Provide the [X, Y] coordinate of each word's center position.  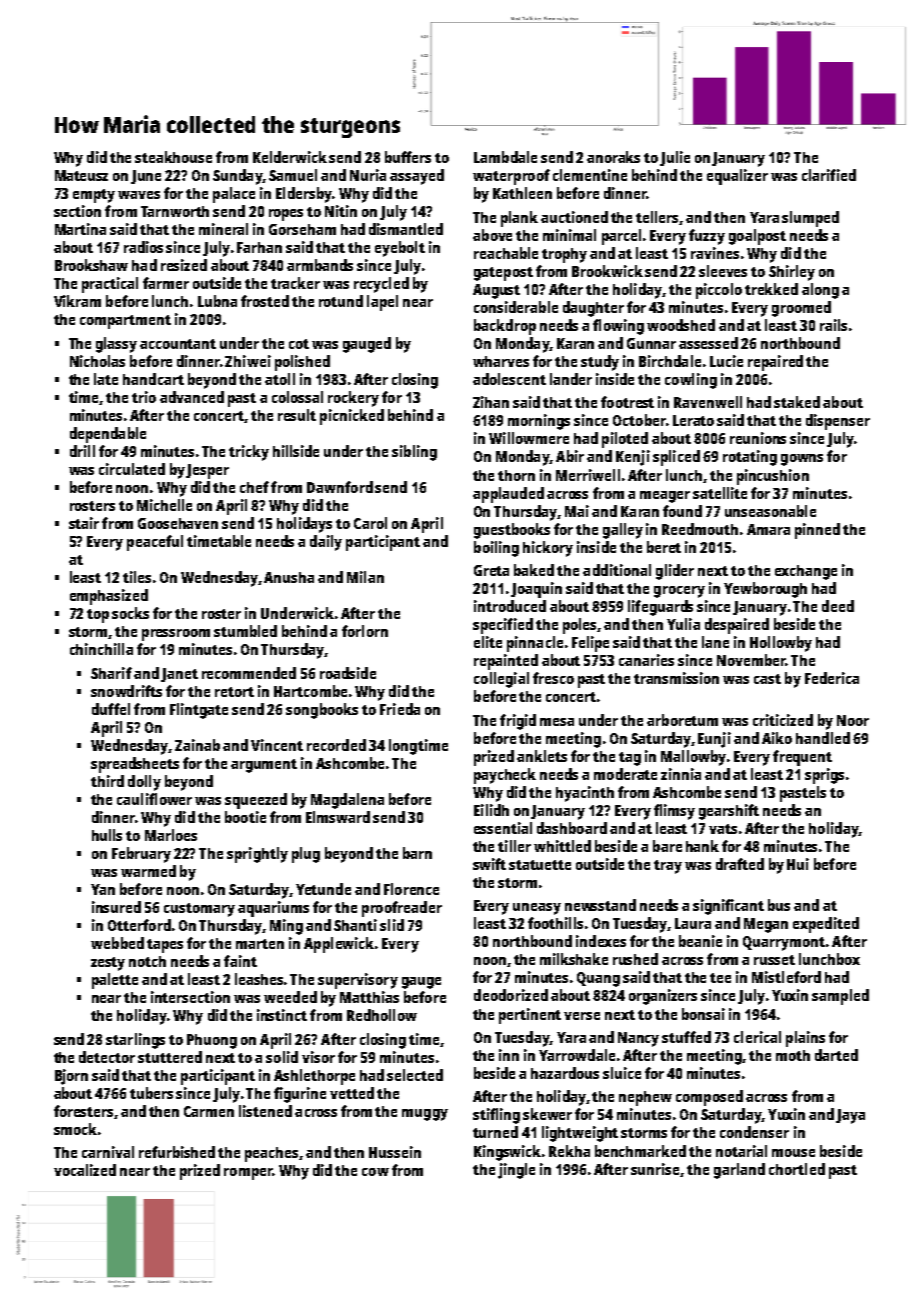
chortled [797, 1169]
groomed [801, 309]
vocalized [85, 1170]
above [492, 235]
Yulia [683, 624]
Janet [179, 675]
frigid [518, 722]
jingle [516, 1171]
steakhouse [173, 157]
